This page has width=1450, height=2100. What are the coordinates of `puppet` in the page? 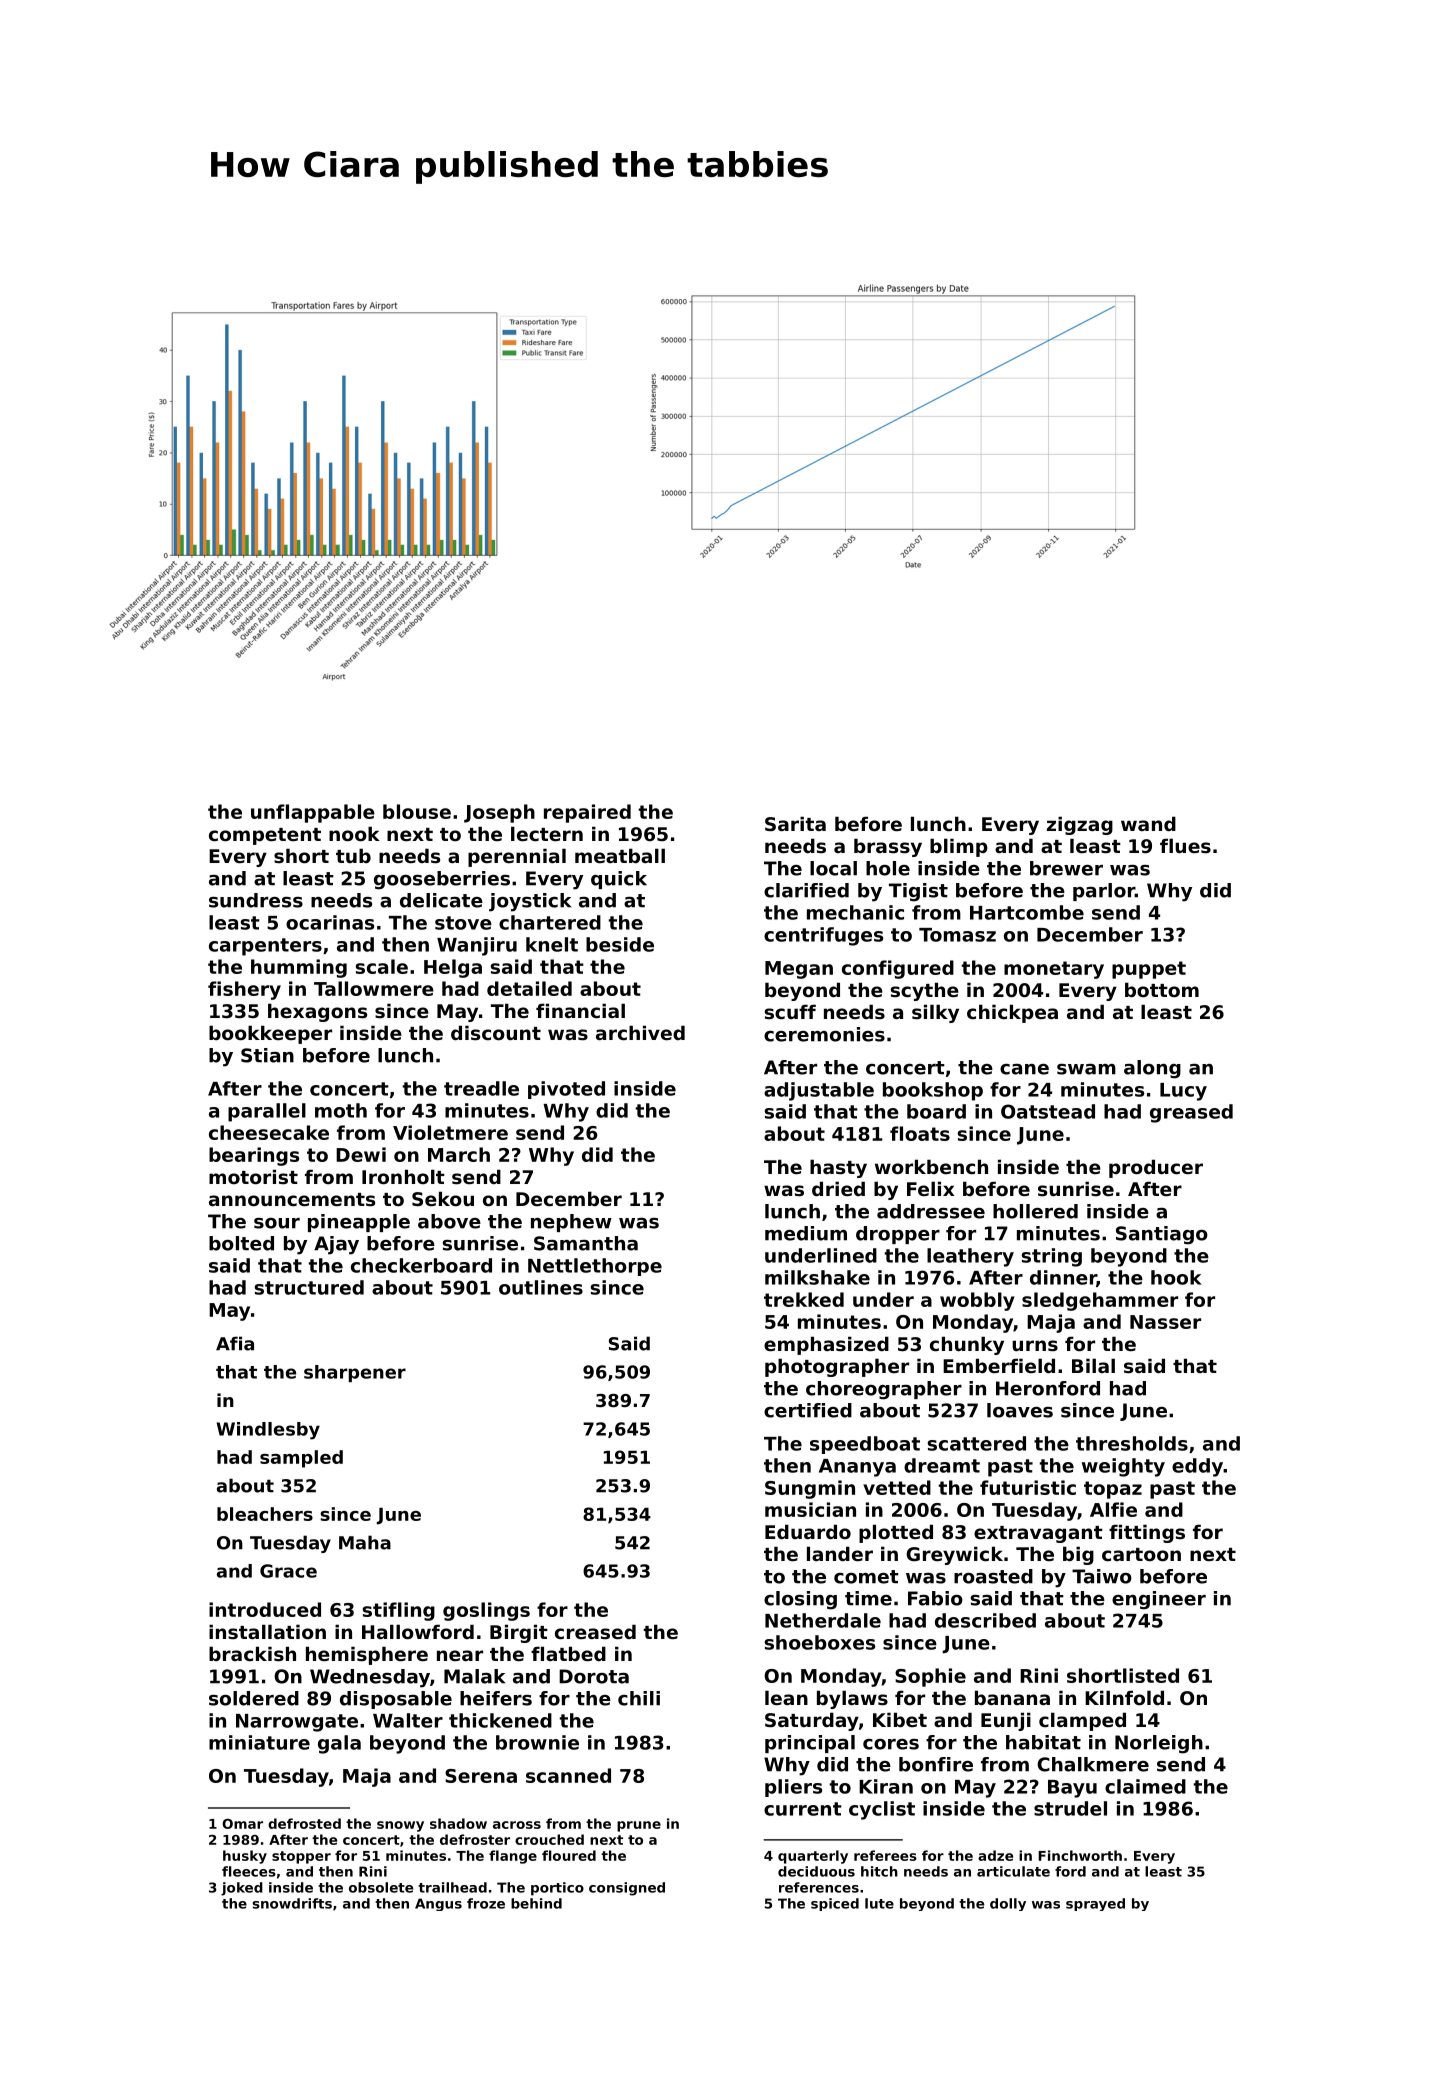 It's located at (1149, 970).
